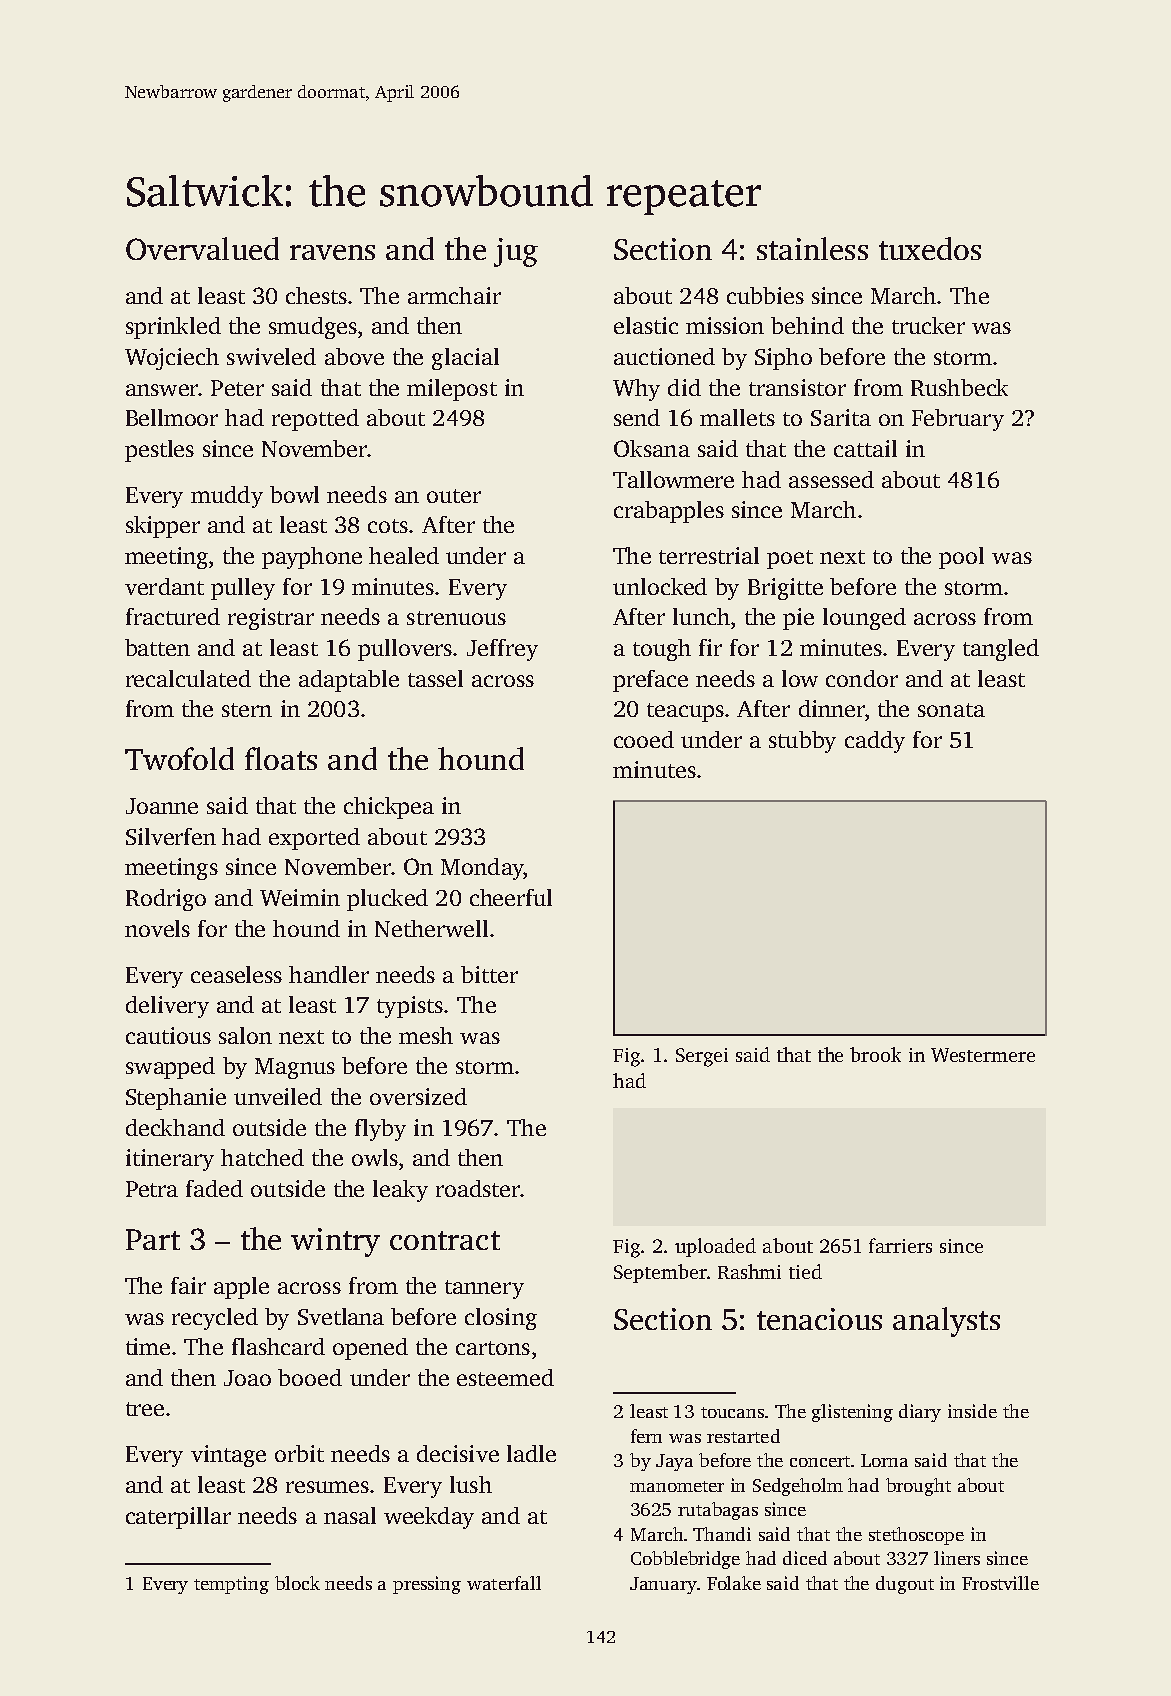  I want to click on stubby, so click(802, 742).
